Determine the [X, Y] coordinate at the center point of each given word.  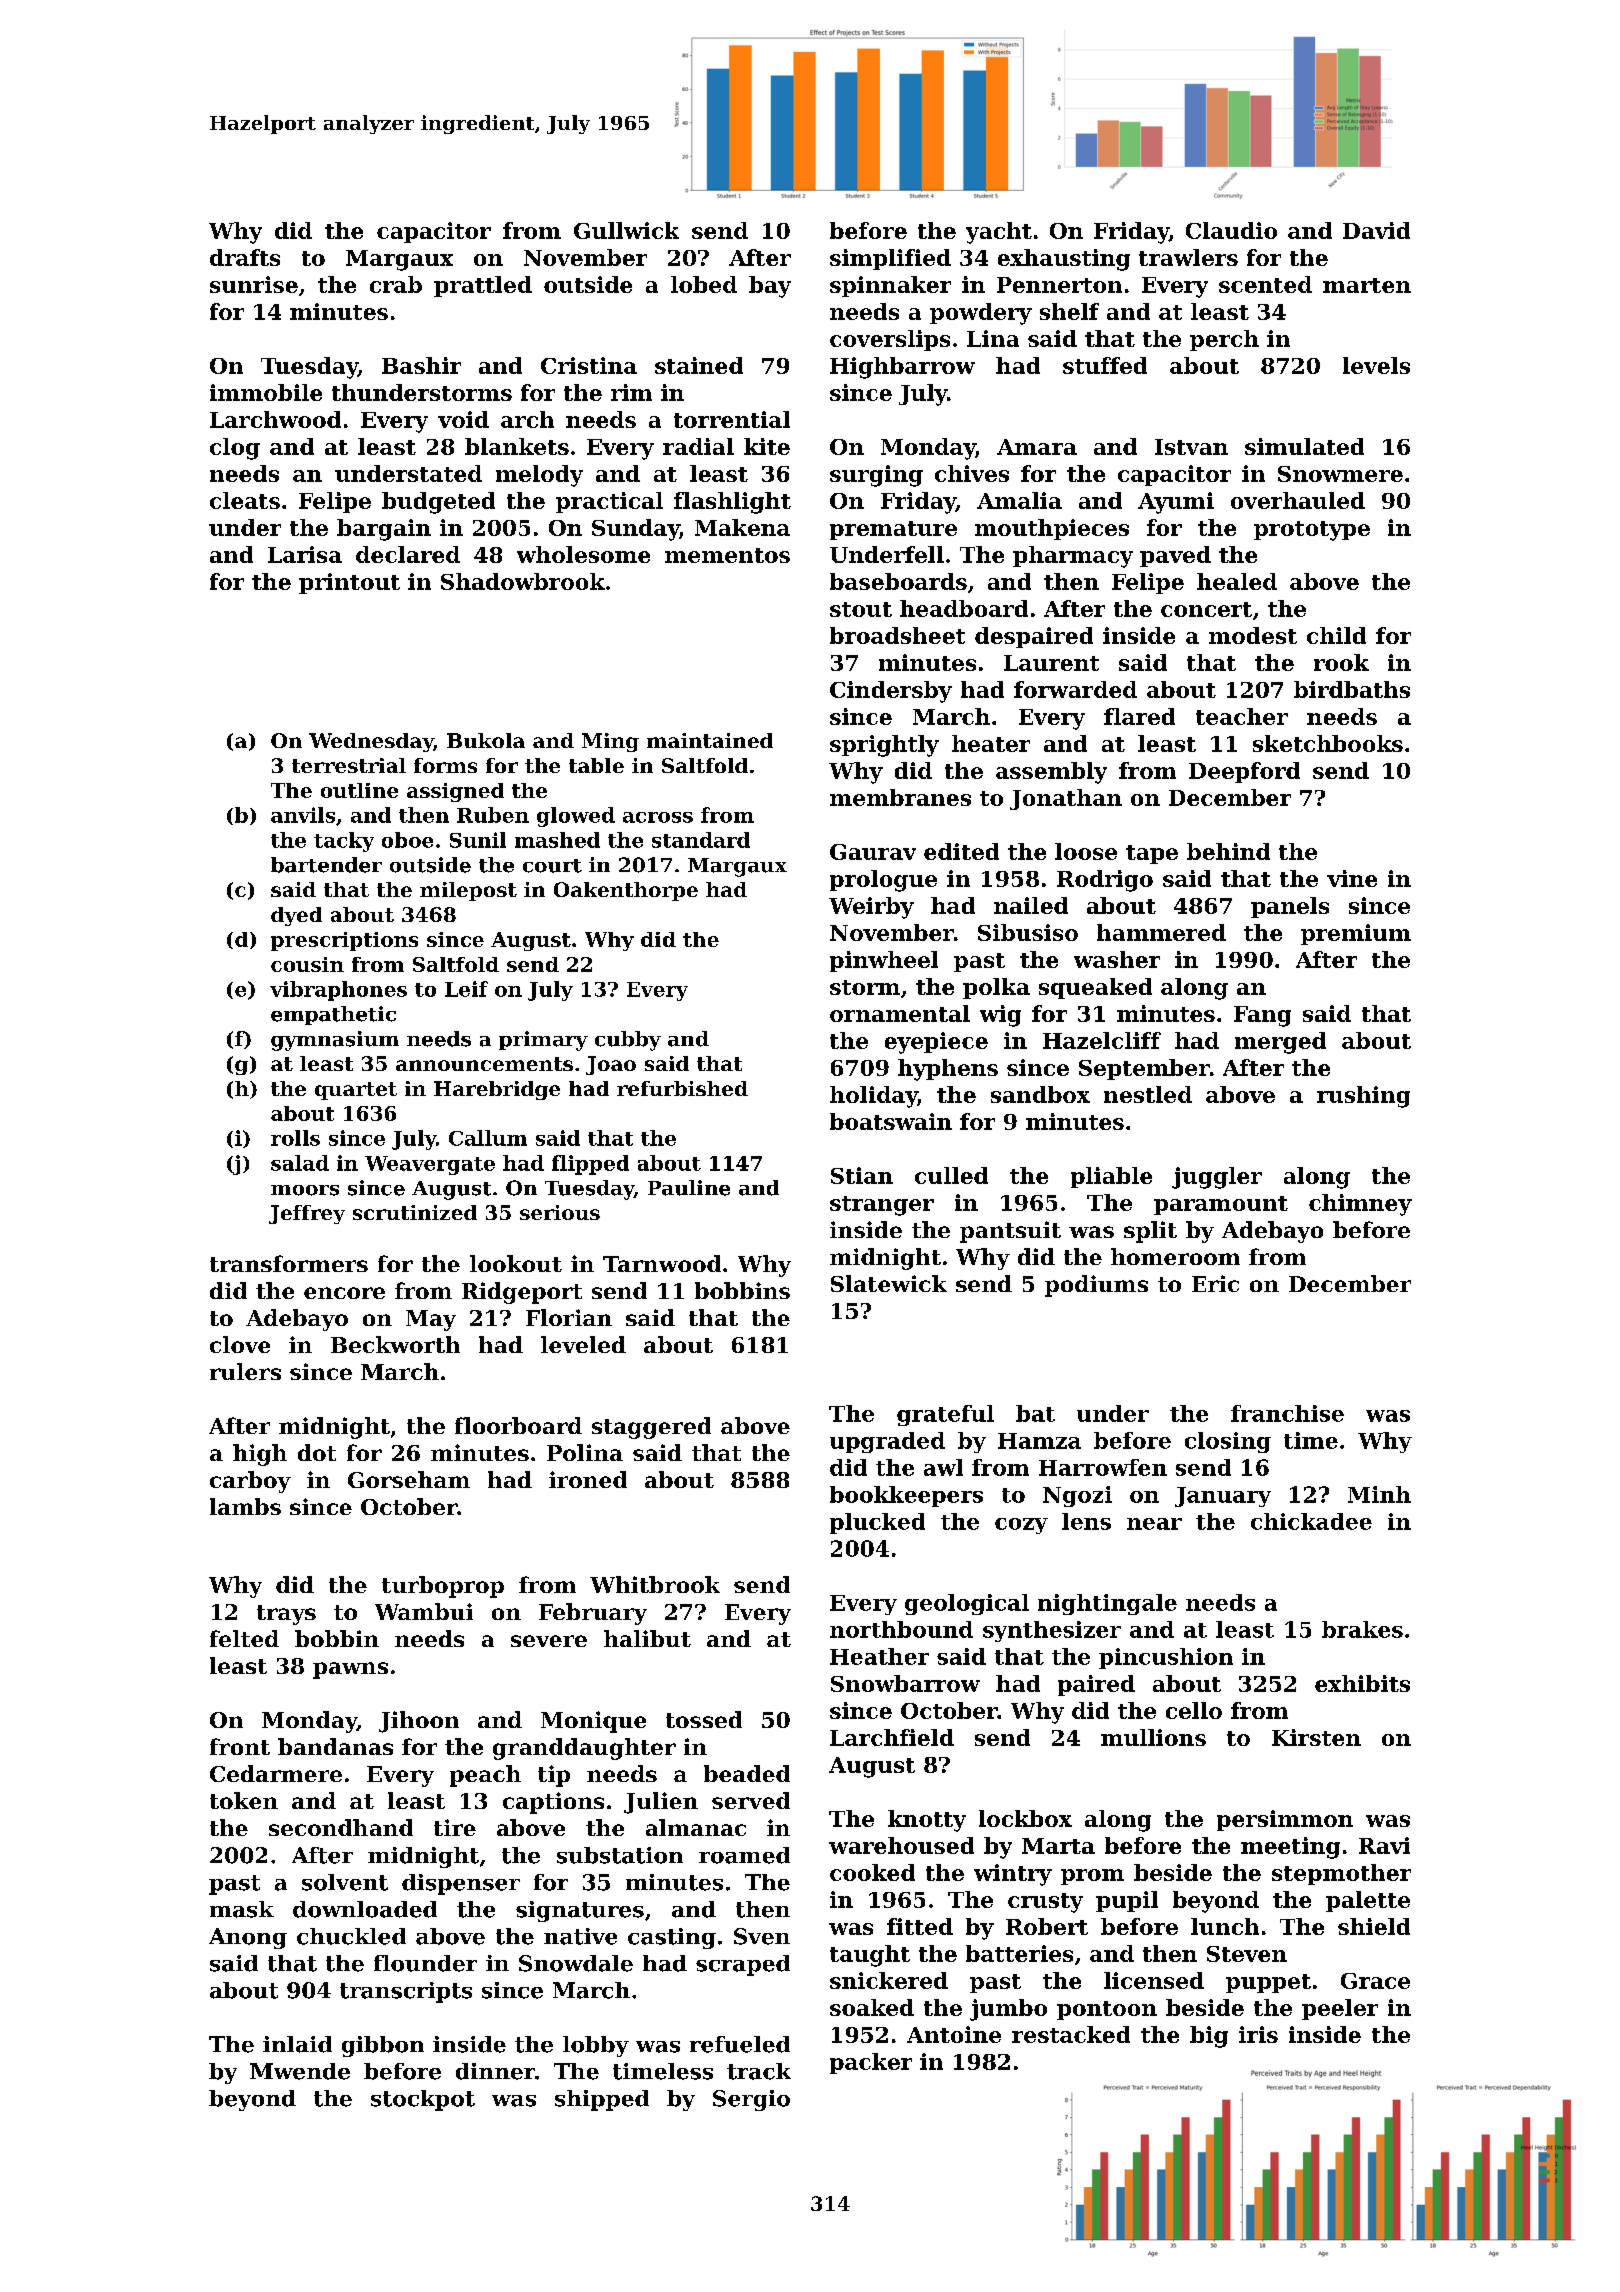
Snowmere [1340, 474]
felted [244, 1638]
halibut [647, 1638]
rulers [245, 1371]
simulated [1304, 446]
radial [698, 446]
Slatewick [889, 1283]
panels [1290, 907]
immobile [266, 392]
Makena [742, 527]
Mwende [300, 2071]
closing [1228, 1442]
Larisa [305, 554]
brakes [1362, 1629]
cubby [628, 1041]
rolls [295, 1138]
